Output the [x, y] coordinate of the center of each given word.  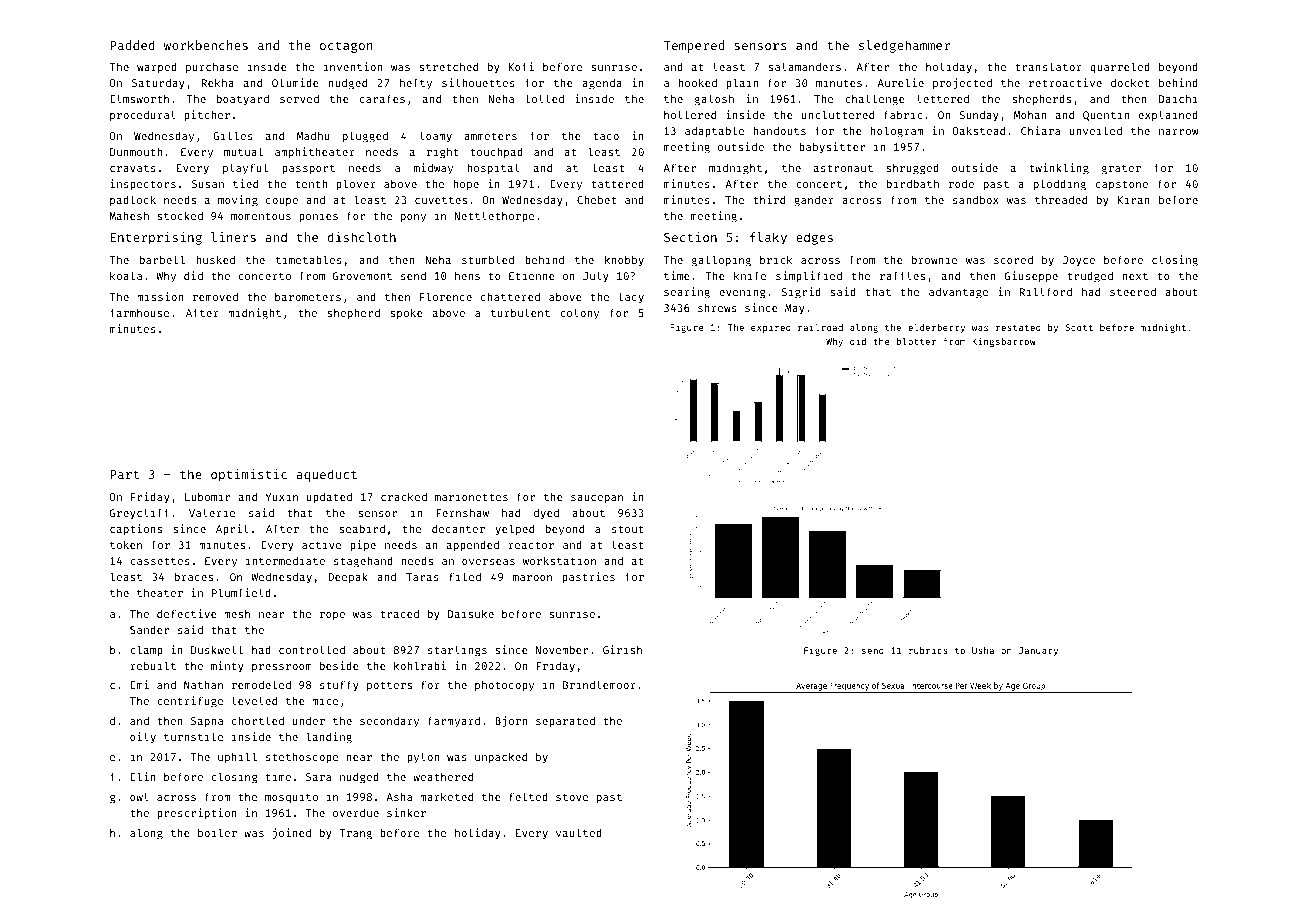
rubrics [928, 650]
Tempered [694, 46]
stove [572, 797]
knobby [624, 261]
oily [143, 738]
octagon [346, 47]
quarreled [1120, 67]
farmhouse [139, 312]
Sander [149, 630]
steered [1133, 292]
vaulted [579, 832]
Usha [983, 650]
